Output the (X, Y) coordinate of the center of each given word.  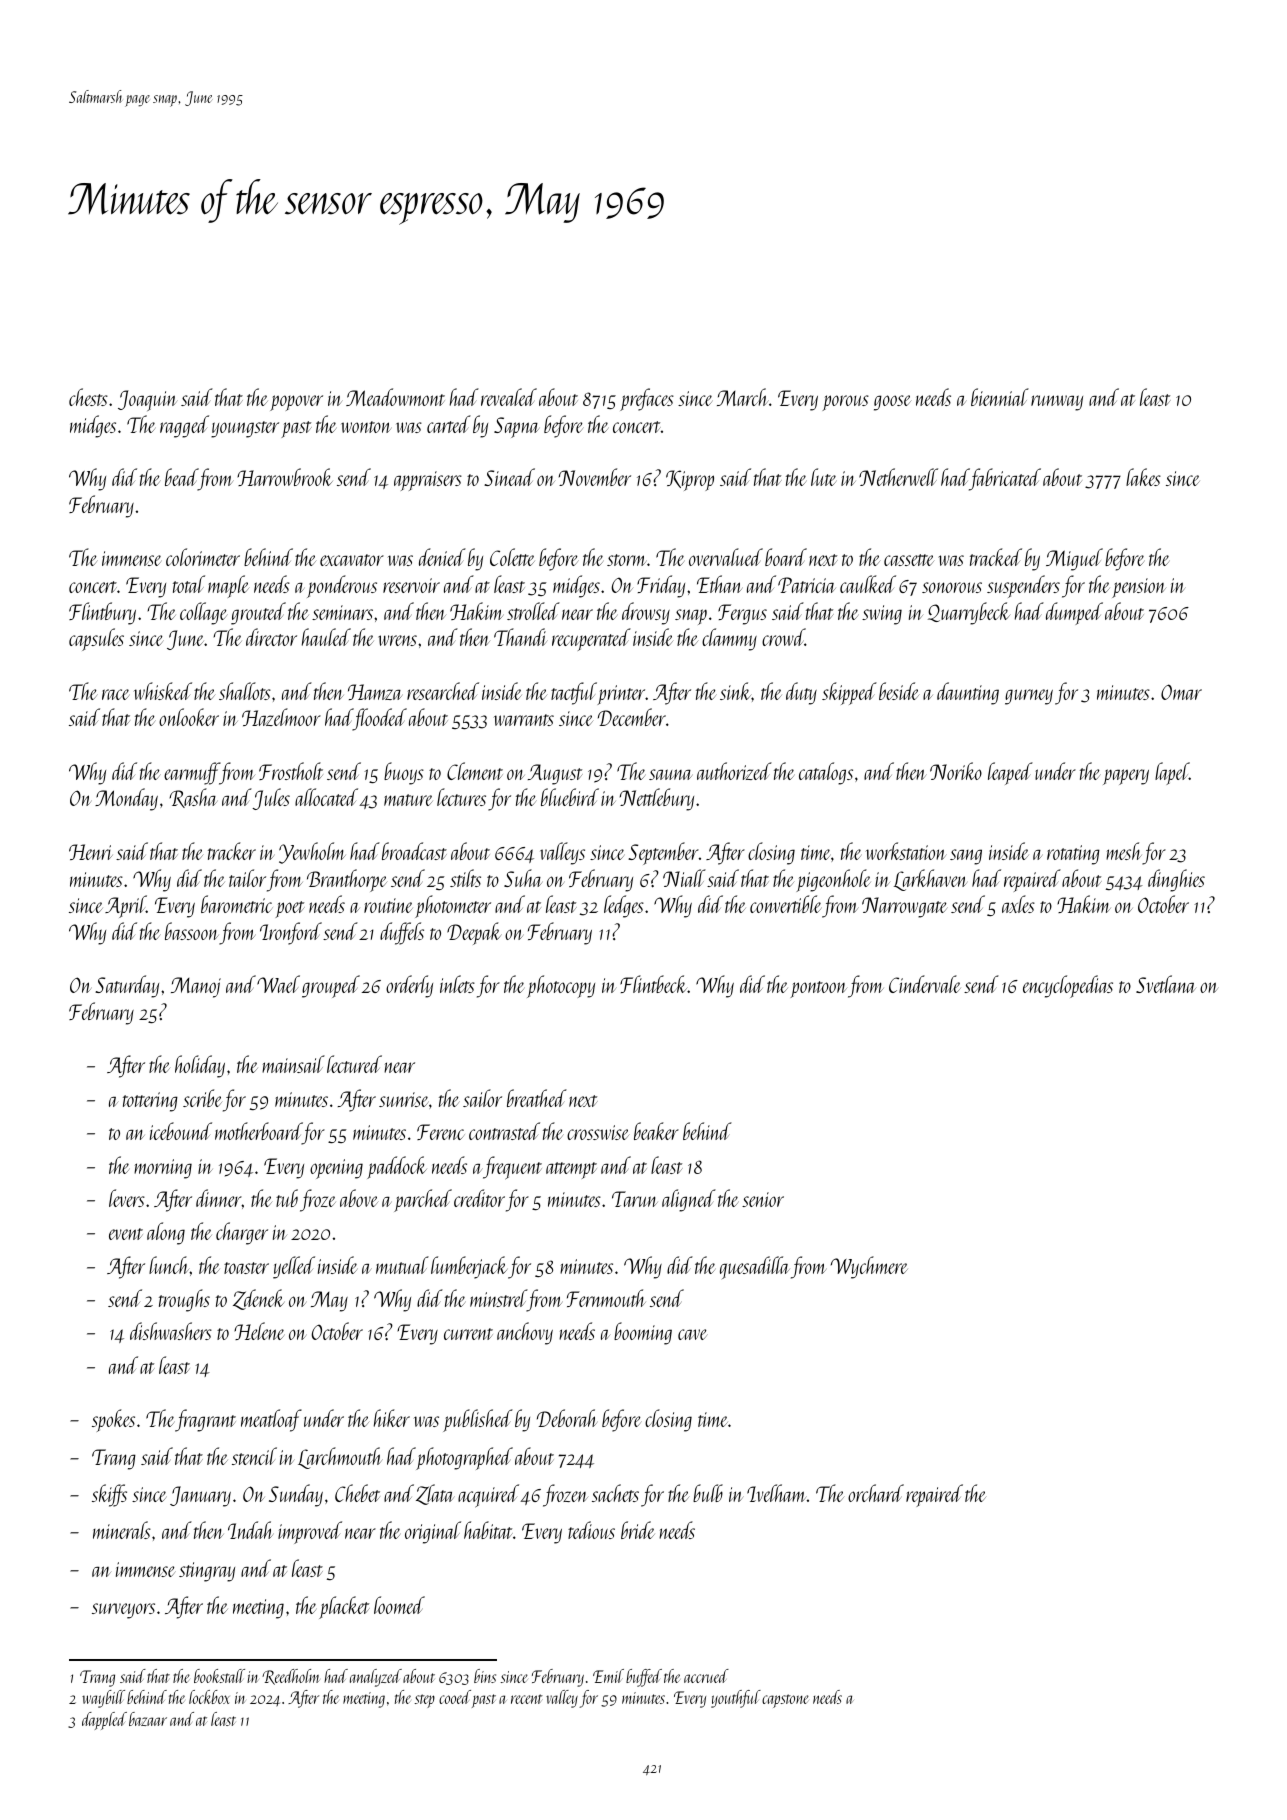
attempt (571, 1170)
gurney (1029, 697)
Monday (126, 799)
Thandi (521, 637)
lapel (1172, 773)
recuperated (591, 639)
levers (127, 1198)
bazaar (148, 1719)
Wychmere (869, 1267)
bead (181, 477)
